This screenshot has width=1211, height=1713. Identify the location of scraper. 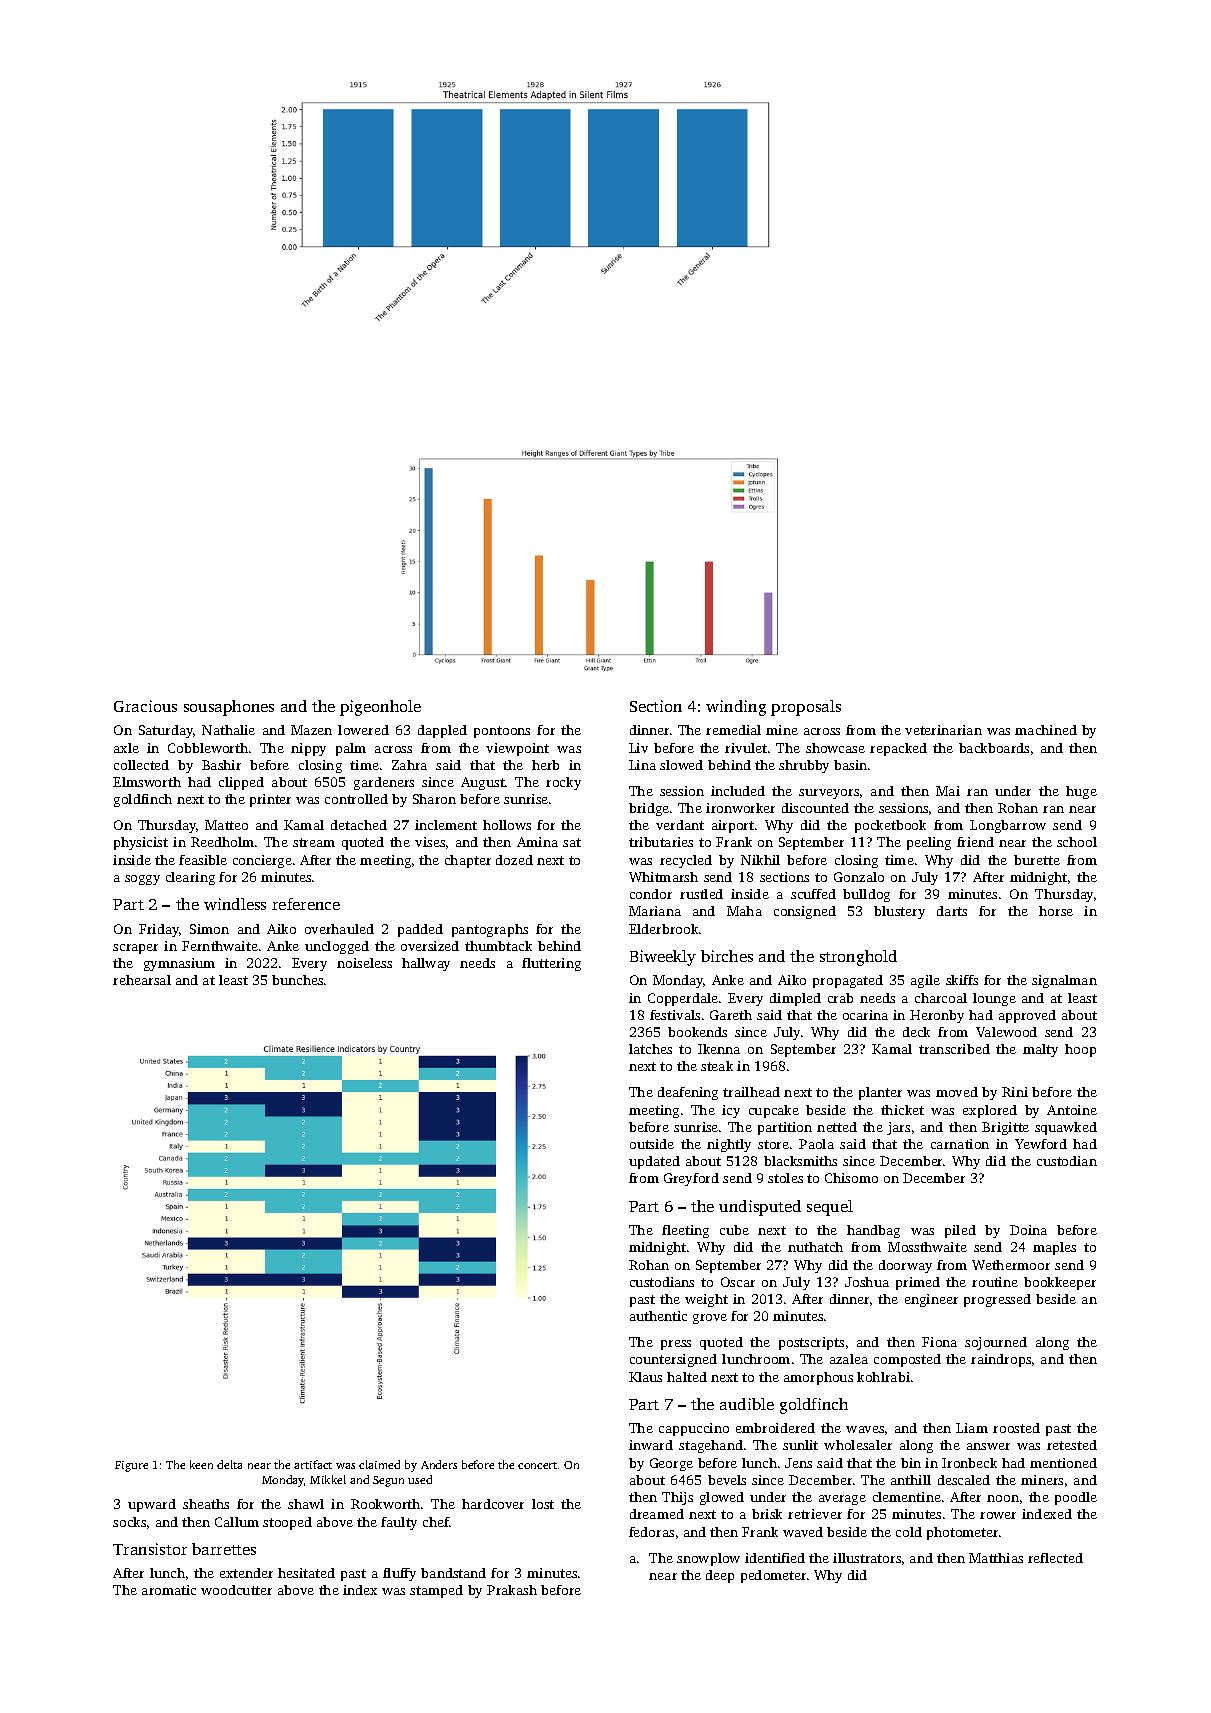
(135, 949).
